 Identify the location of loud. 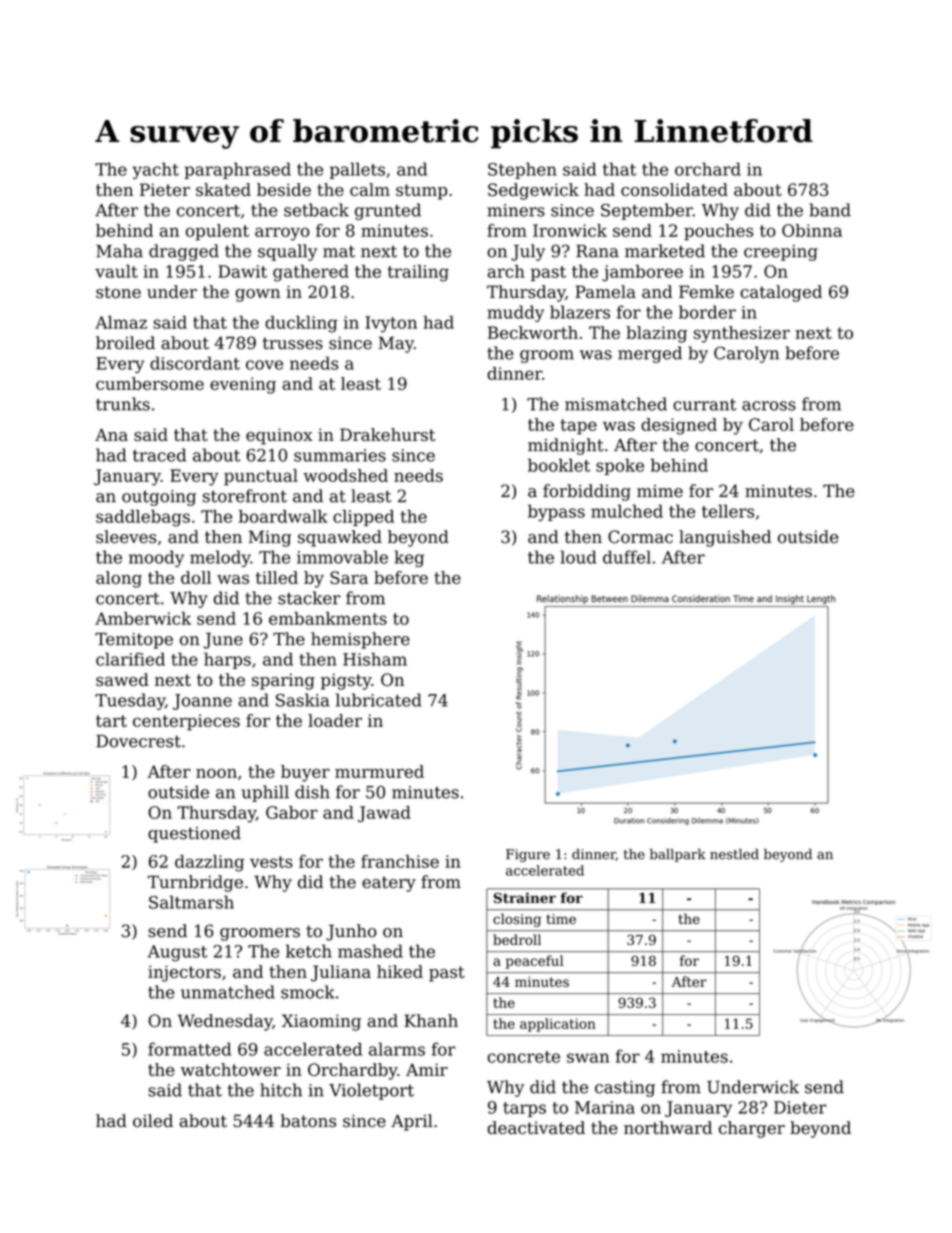
(578, 557).
